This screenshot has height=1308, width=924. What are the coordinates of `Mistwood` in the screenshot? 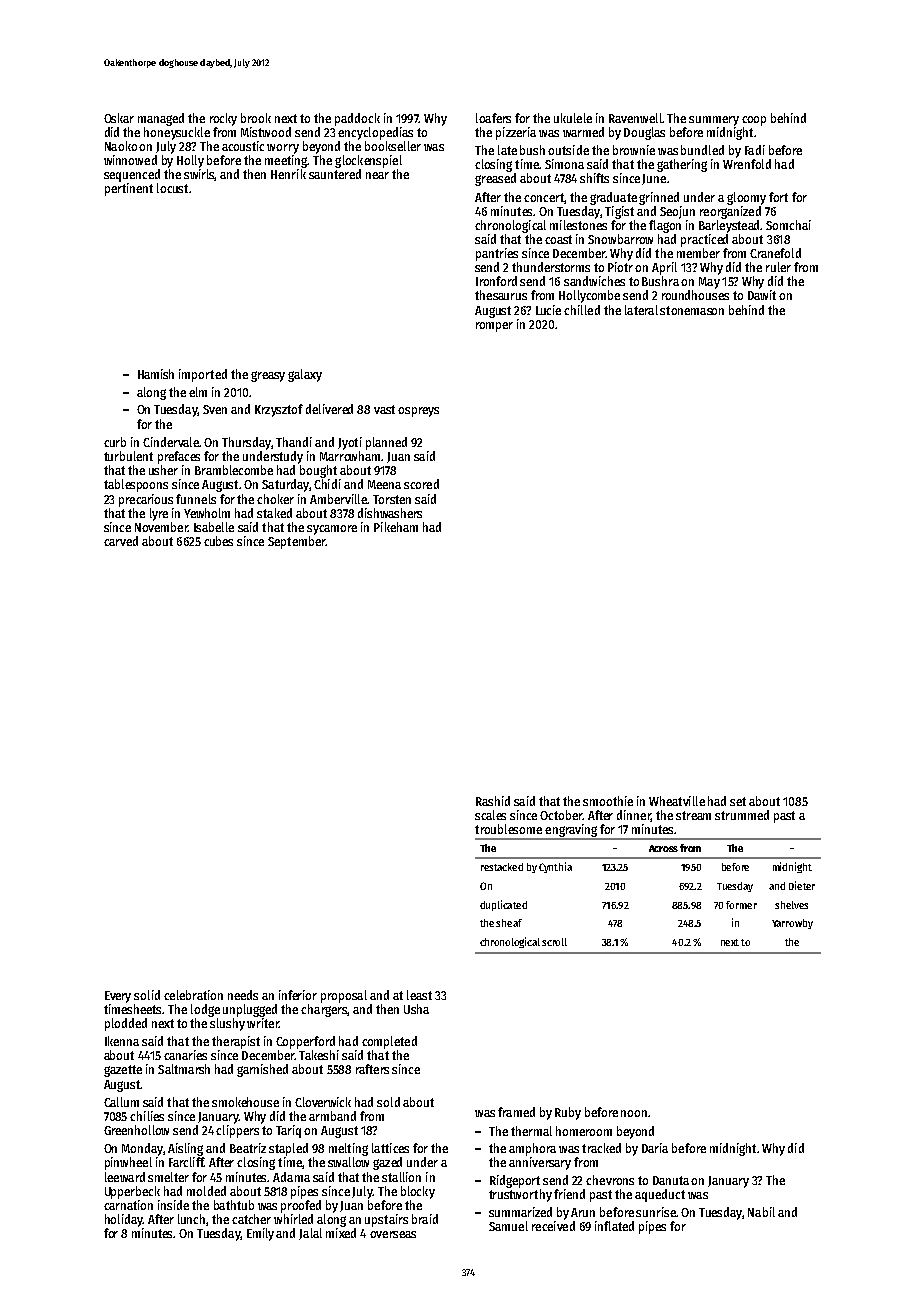 It's located at (266, 132).
